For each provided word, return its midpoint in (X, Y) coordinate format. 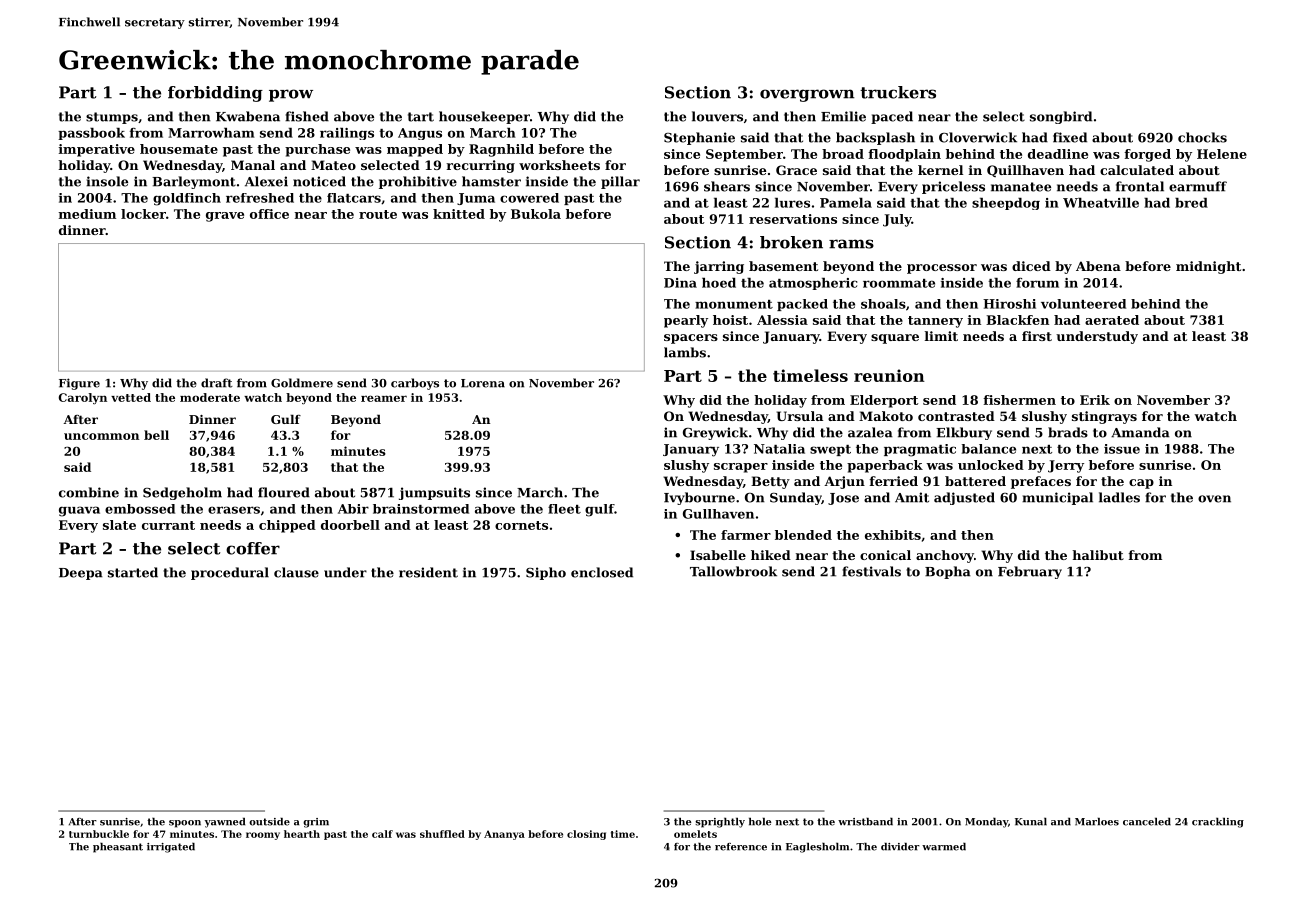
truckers (898, 92)
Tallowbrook (733, 571)
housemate (179, 149)
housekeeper (484, 117)
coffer (253, 548)
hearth (302, 834)
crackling (1218, 823)
